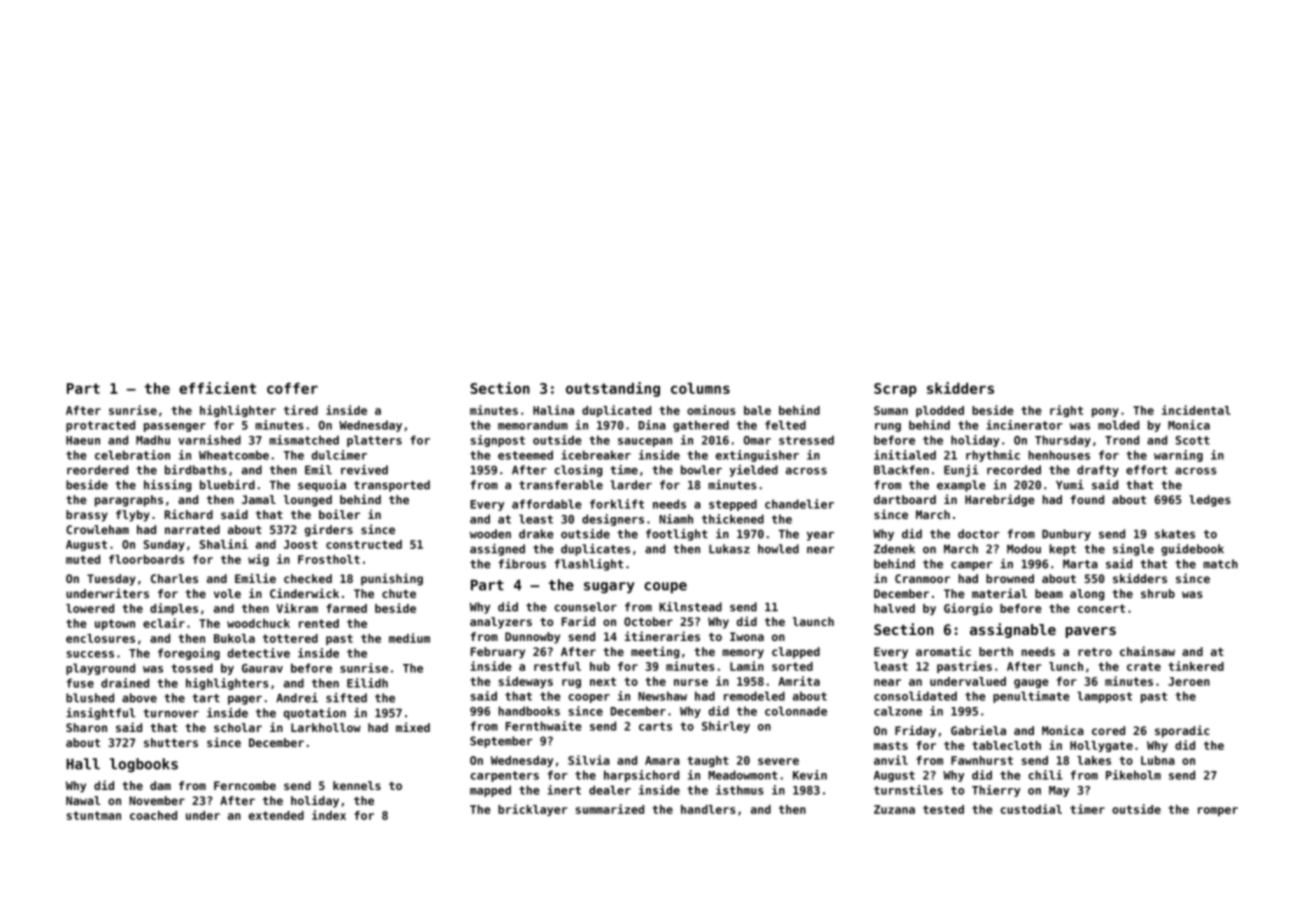  Describe the element at coordinates (1024, 549) in the page. I see `Modou` at that location.
